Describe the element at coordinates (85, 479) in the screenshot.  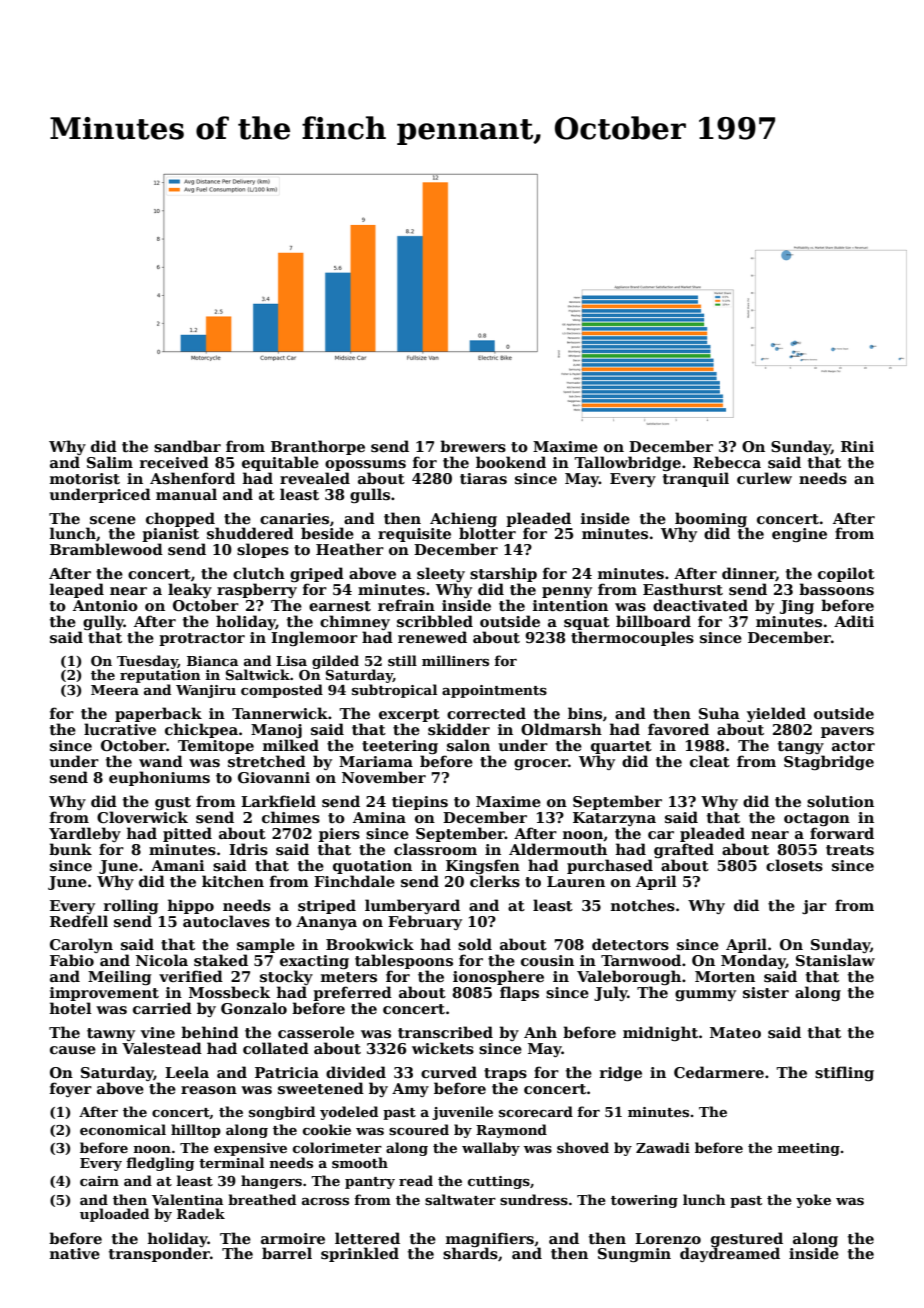
I see `motorist` at that location.
